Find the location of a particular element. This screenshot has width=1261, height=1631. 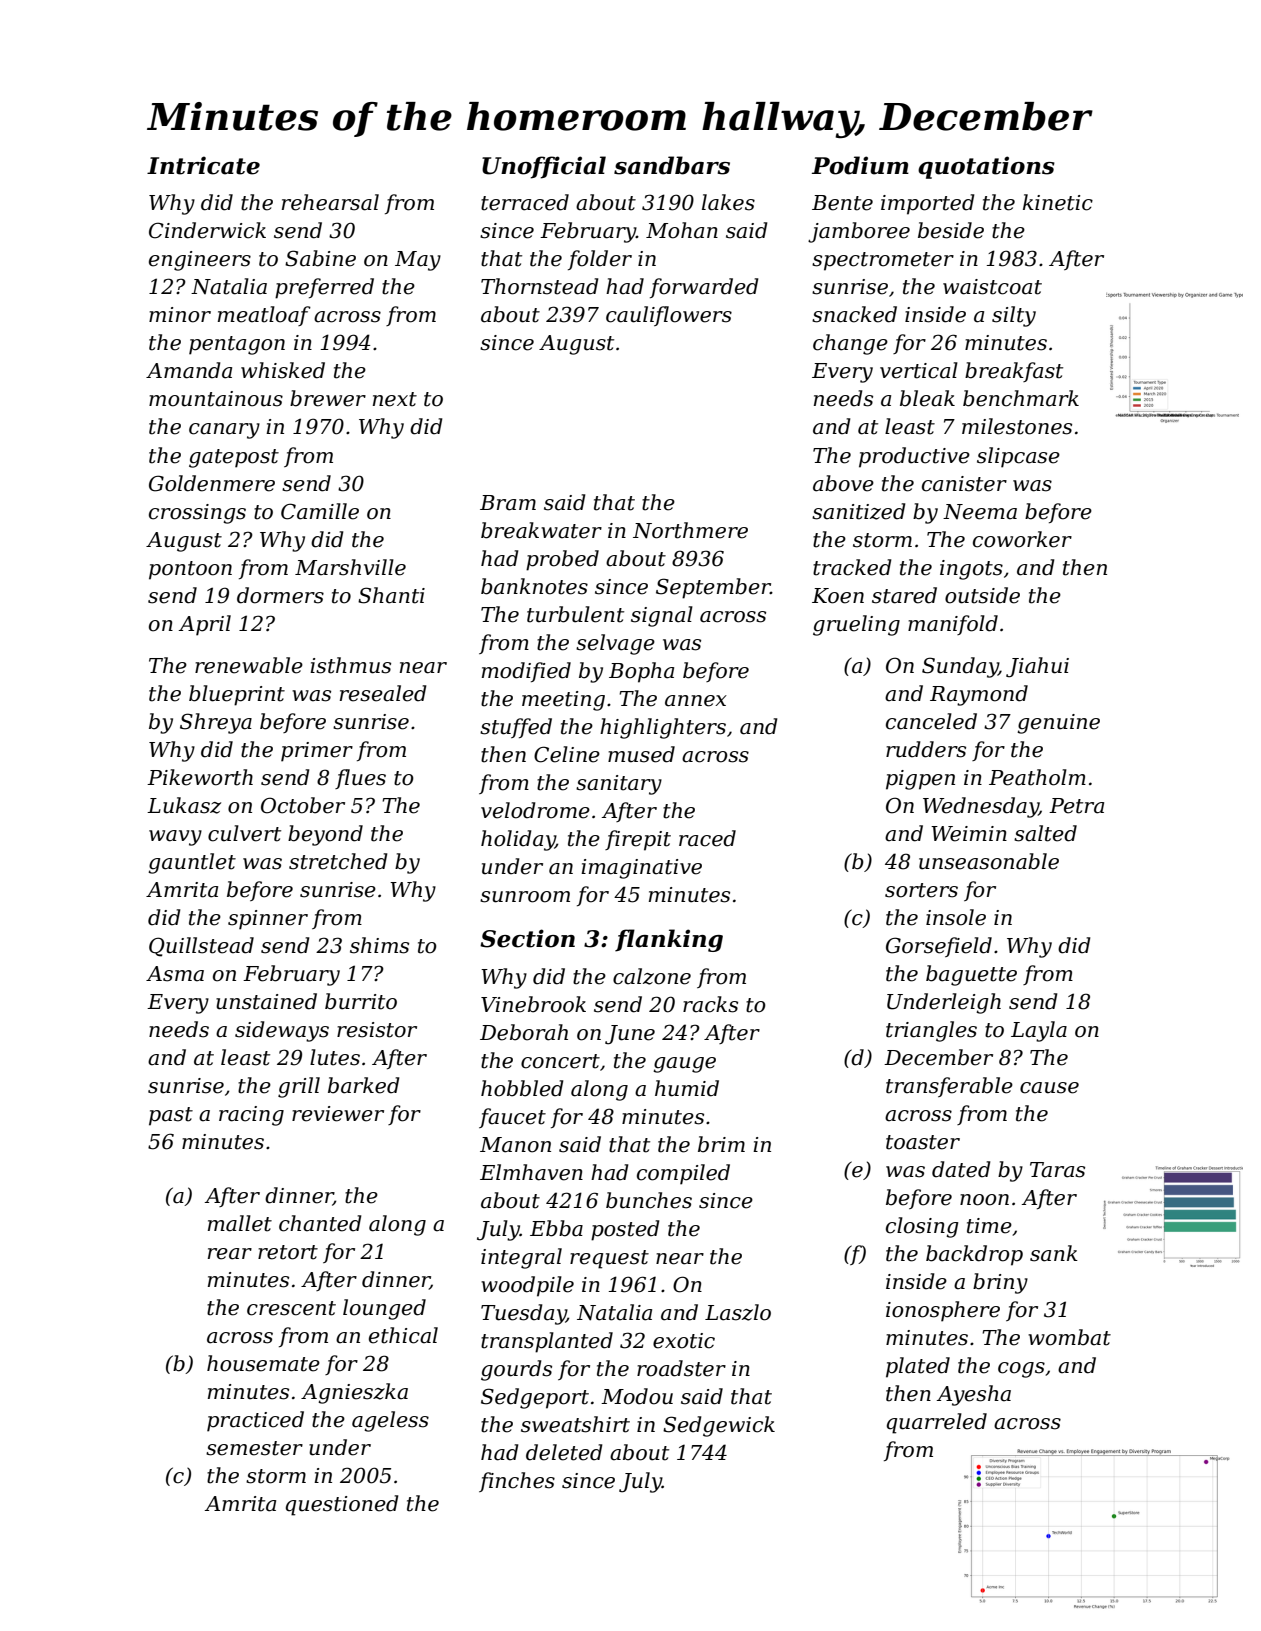

cogs is located at coordinates (1021, 1370).
